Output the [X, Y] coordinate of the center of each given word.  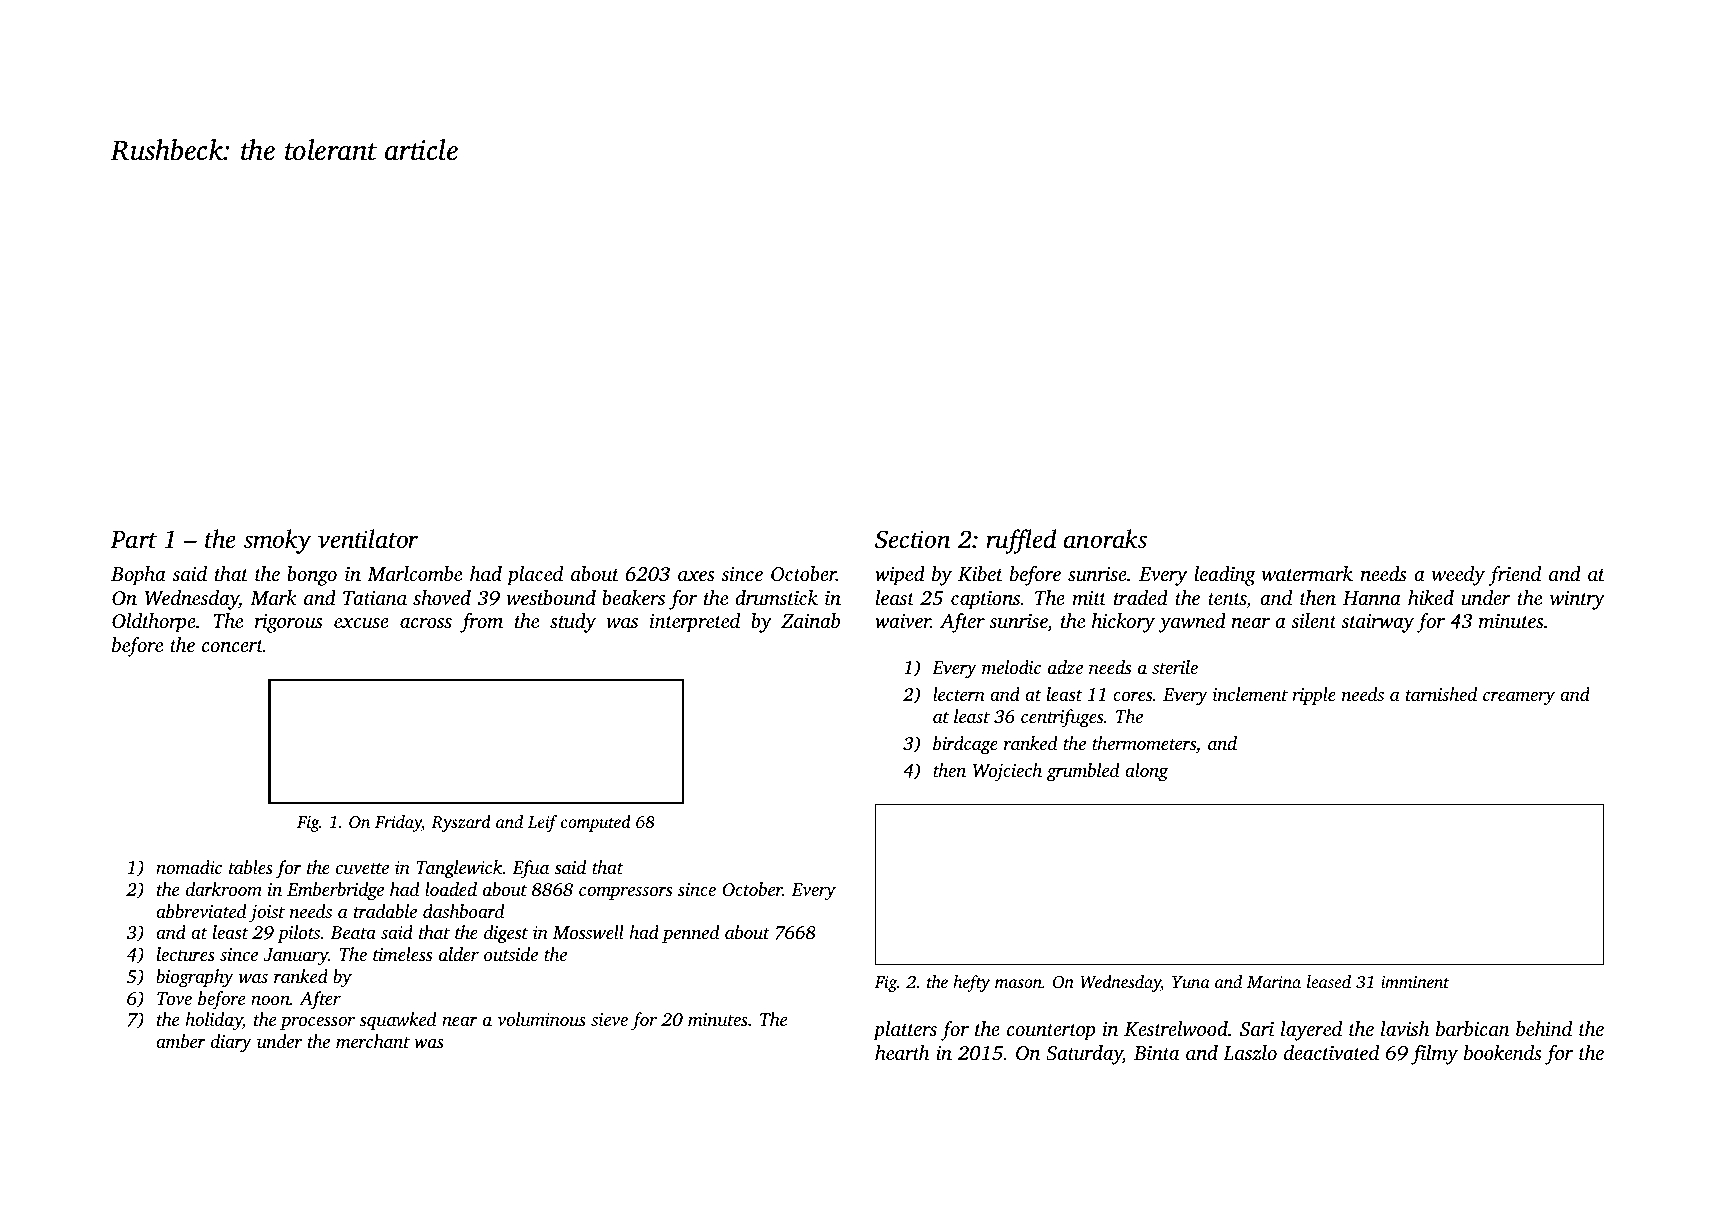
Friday [398, 823]
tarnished [1441, 694]
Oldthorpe [154, 623]
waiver [903, 621]
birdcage [965, 745]
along [1146, 772]
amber [181, 1041]
